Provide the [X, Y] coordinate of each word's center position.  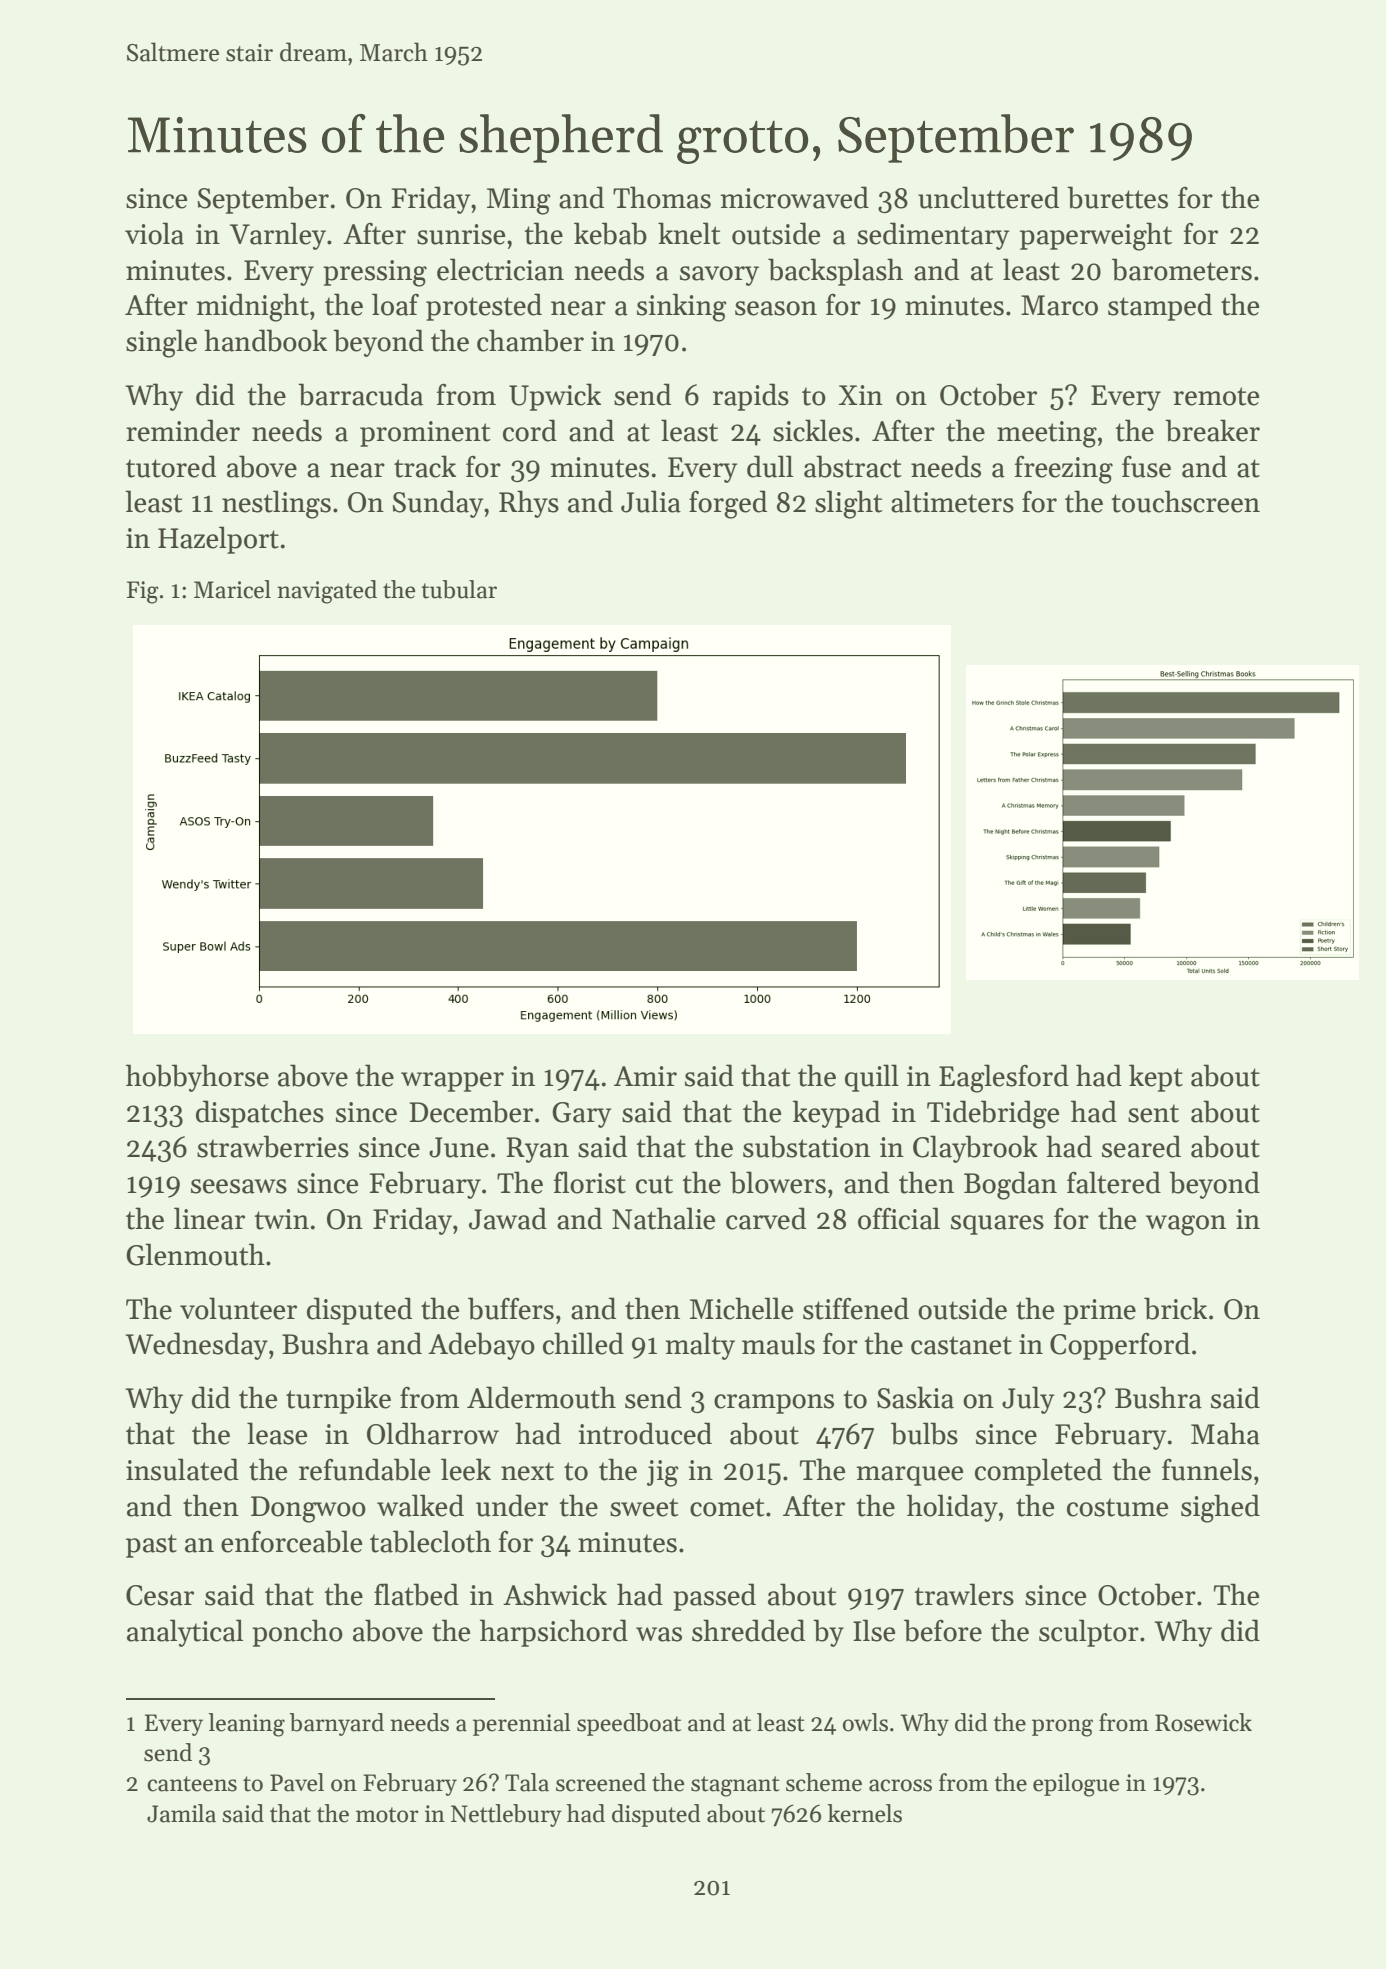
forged [728, 504]
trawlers [964, 1594]
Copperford [1120, 1346]
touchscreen [1186, 501]
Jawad [508, 1218]
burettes [1117, 197]
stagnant [735, 1786]
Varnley [278, 236]
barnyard [336, 1724]
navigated [327, 592]
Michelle [741, 1308]
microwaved [795, 197]
